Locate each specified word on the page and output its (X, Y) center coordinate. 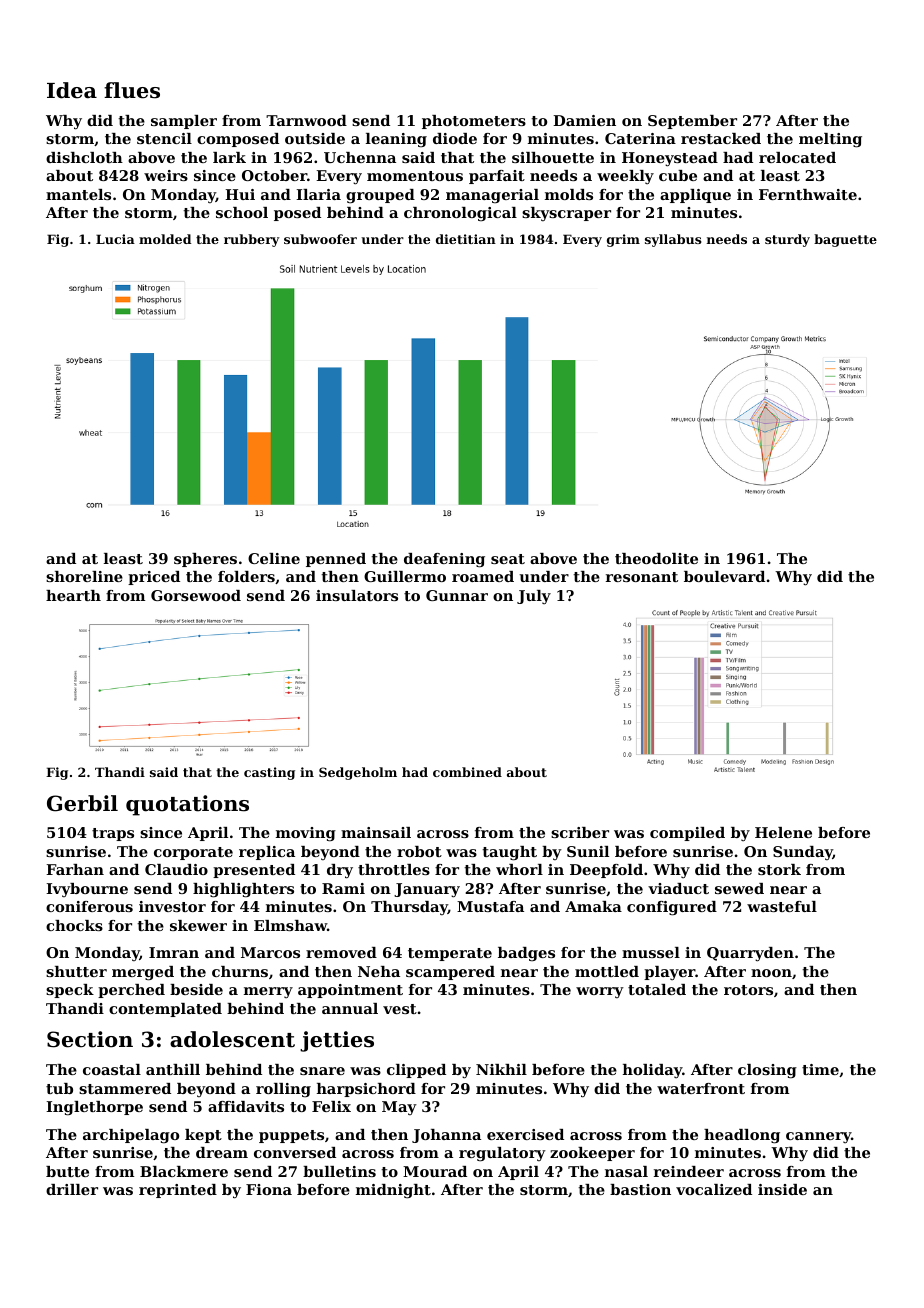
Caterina (640, 138)
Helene (783, 832)
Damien (584, 120)
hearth (73, 595)
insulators (357, 595)
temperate (450, 954)
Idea (72, 90)
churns (240, 971)
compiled (687, 834)
